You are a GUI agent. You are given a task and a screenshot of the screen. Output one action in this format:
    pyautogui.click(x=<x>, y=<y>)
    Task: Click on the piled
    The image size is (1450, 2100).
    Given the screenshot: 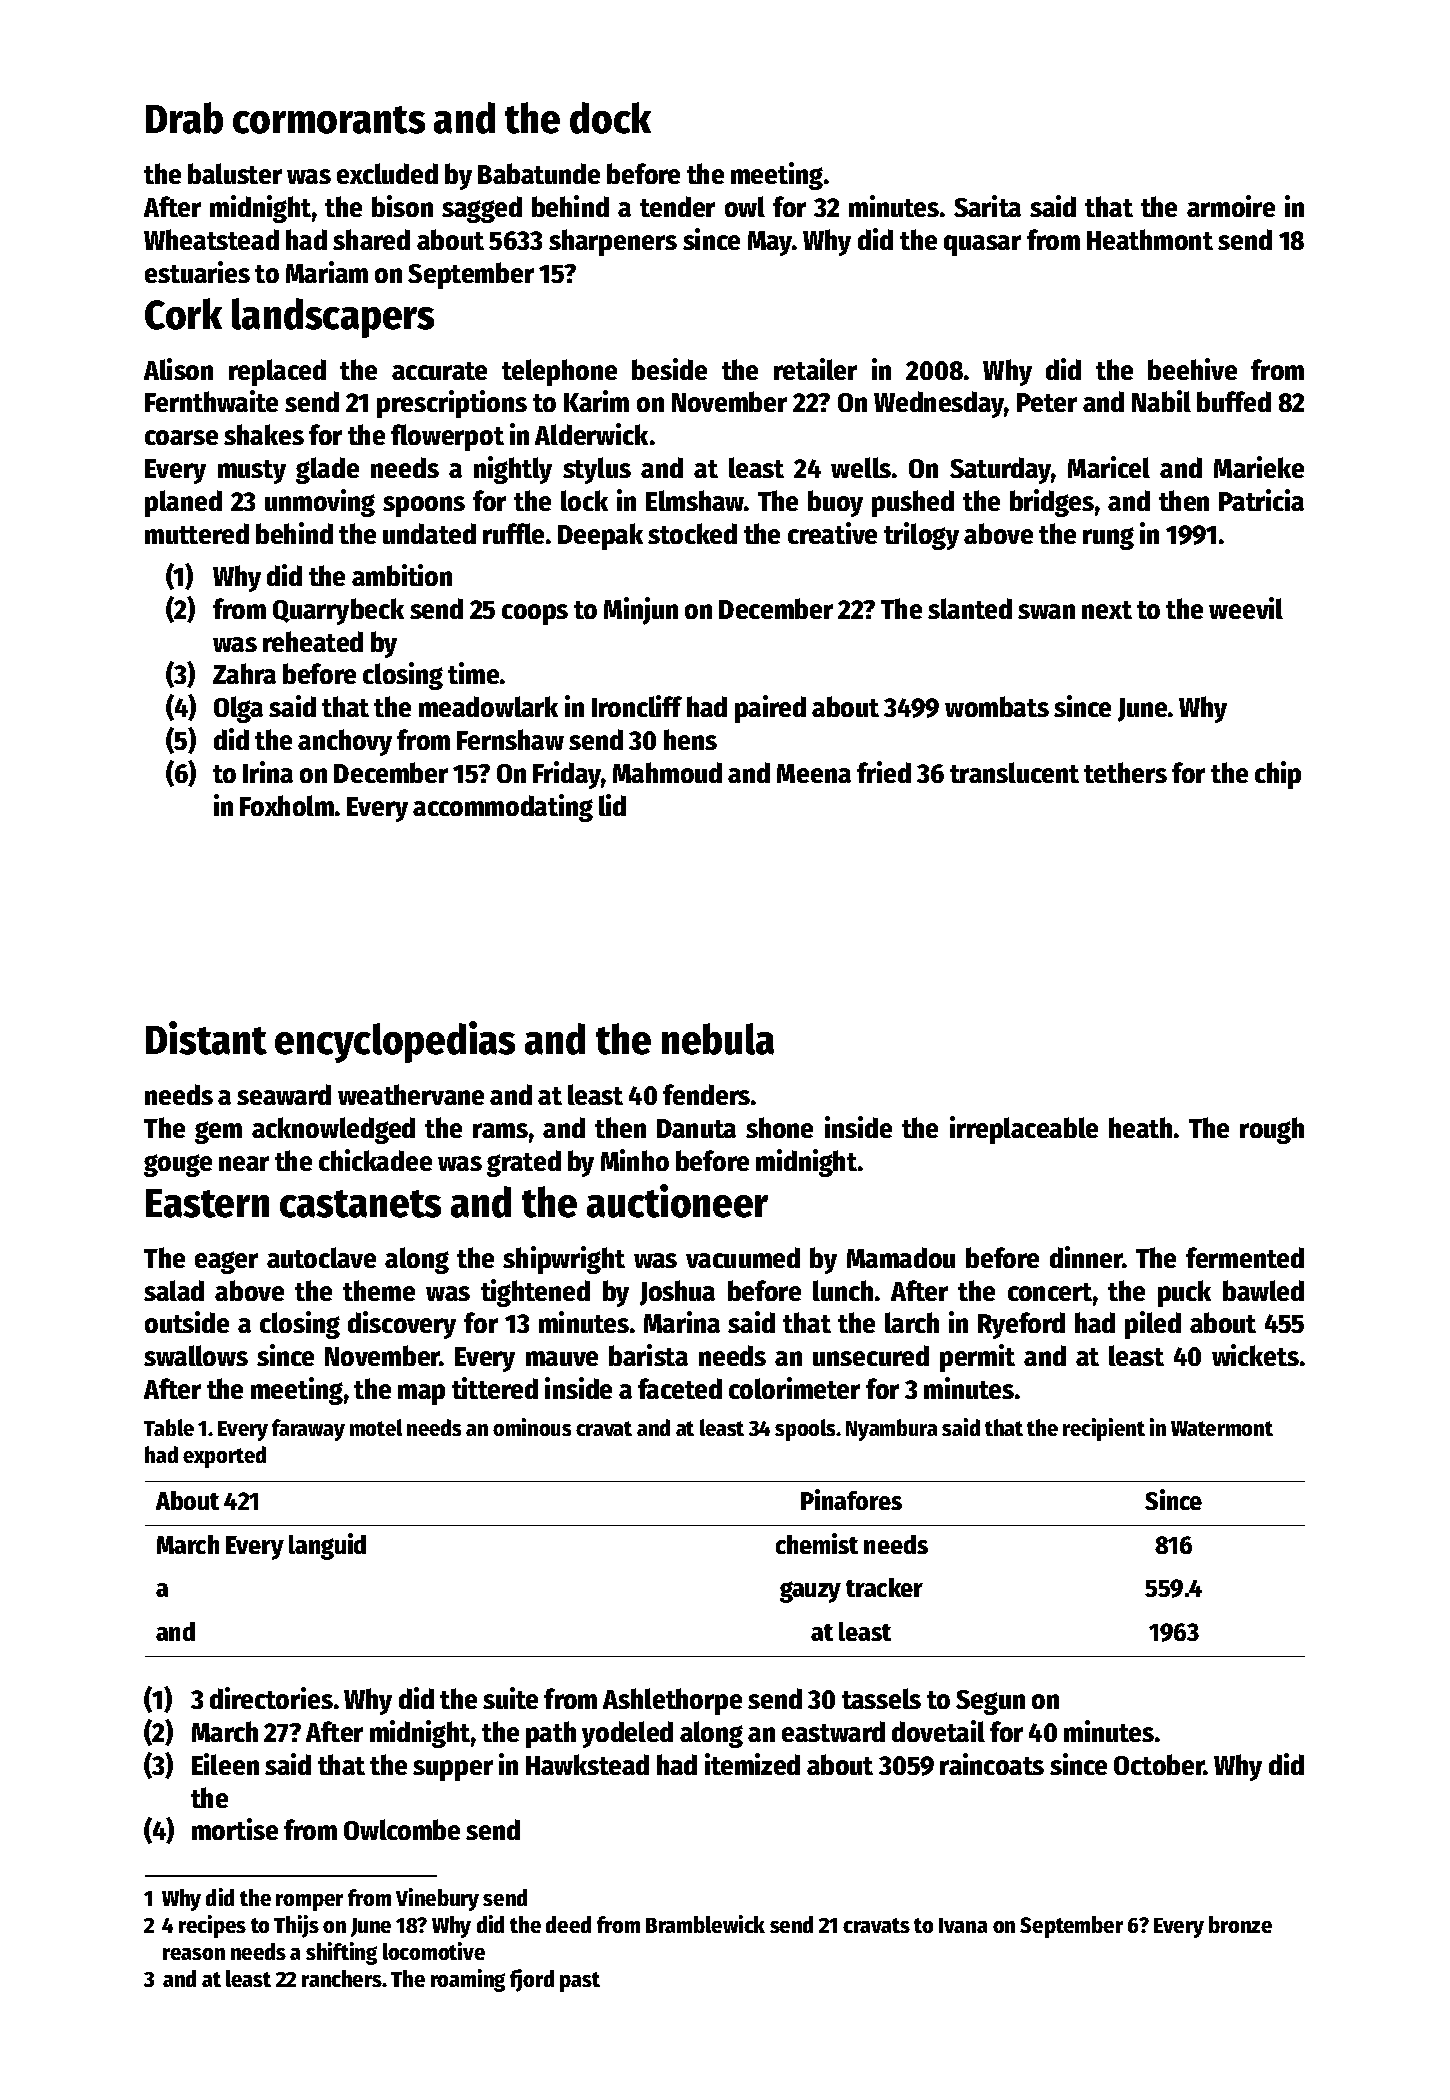 What is the action you would take?
    pyautogui.click(x=1153, y=1325)
